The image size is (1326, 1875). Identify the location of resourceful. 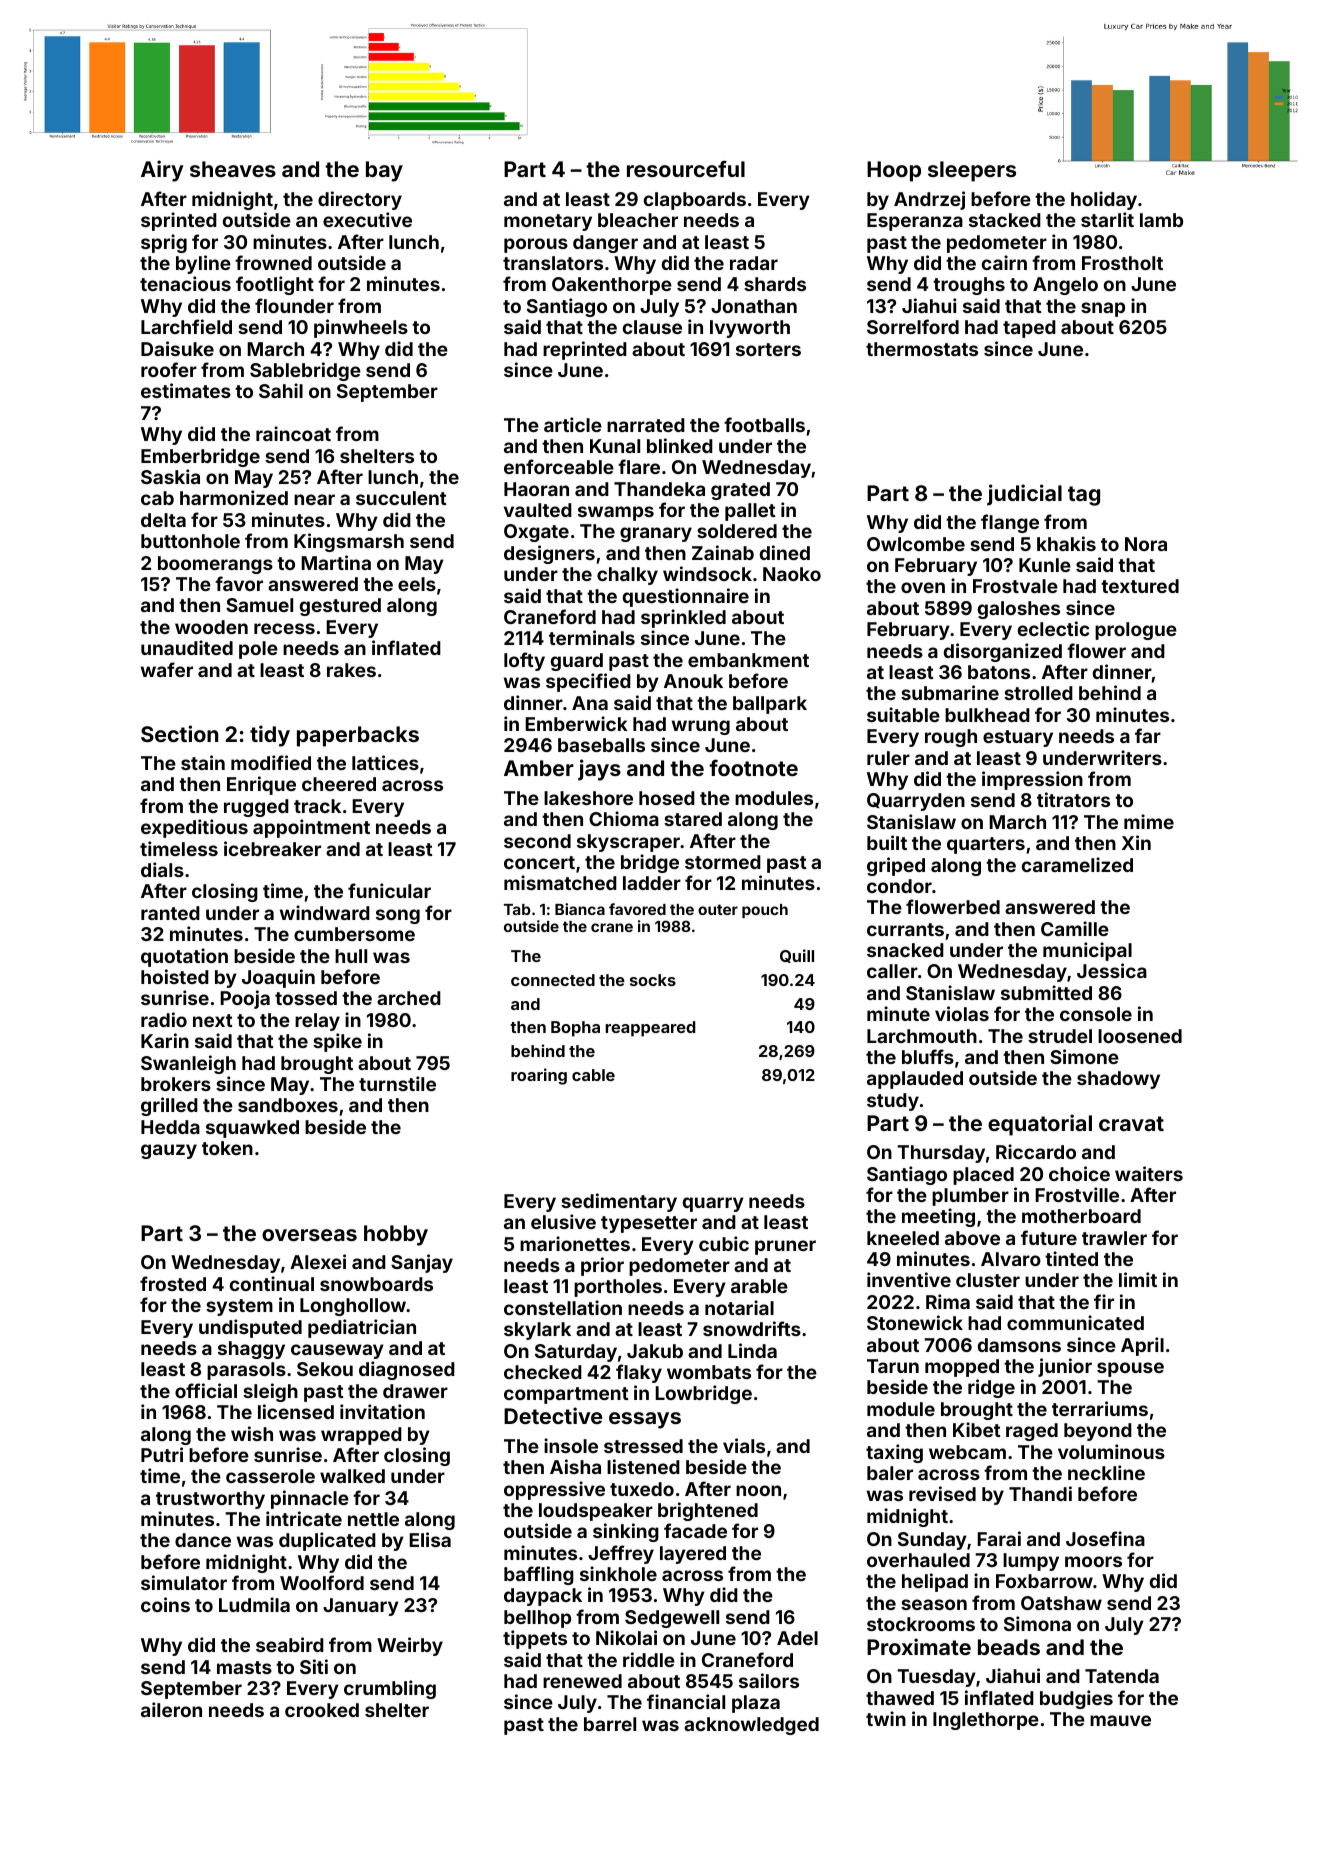
(686, 168).
